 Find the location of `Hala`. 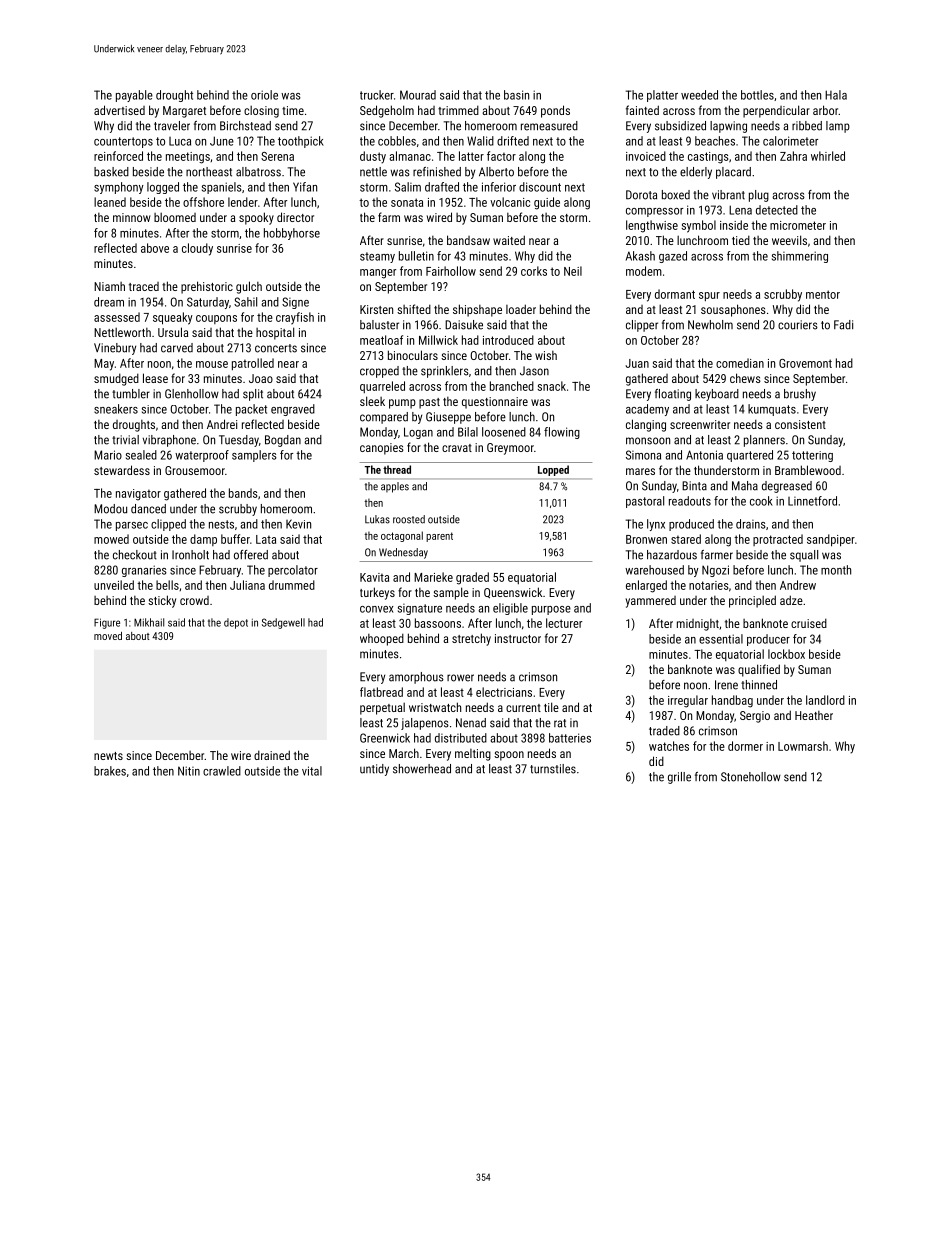

Hala is located at coordinates (836, 95).
